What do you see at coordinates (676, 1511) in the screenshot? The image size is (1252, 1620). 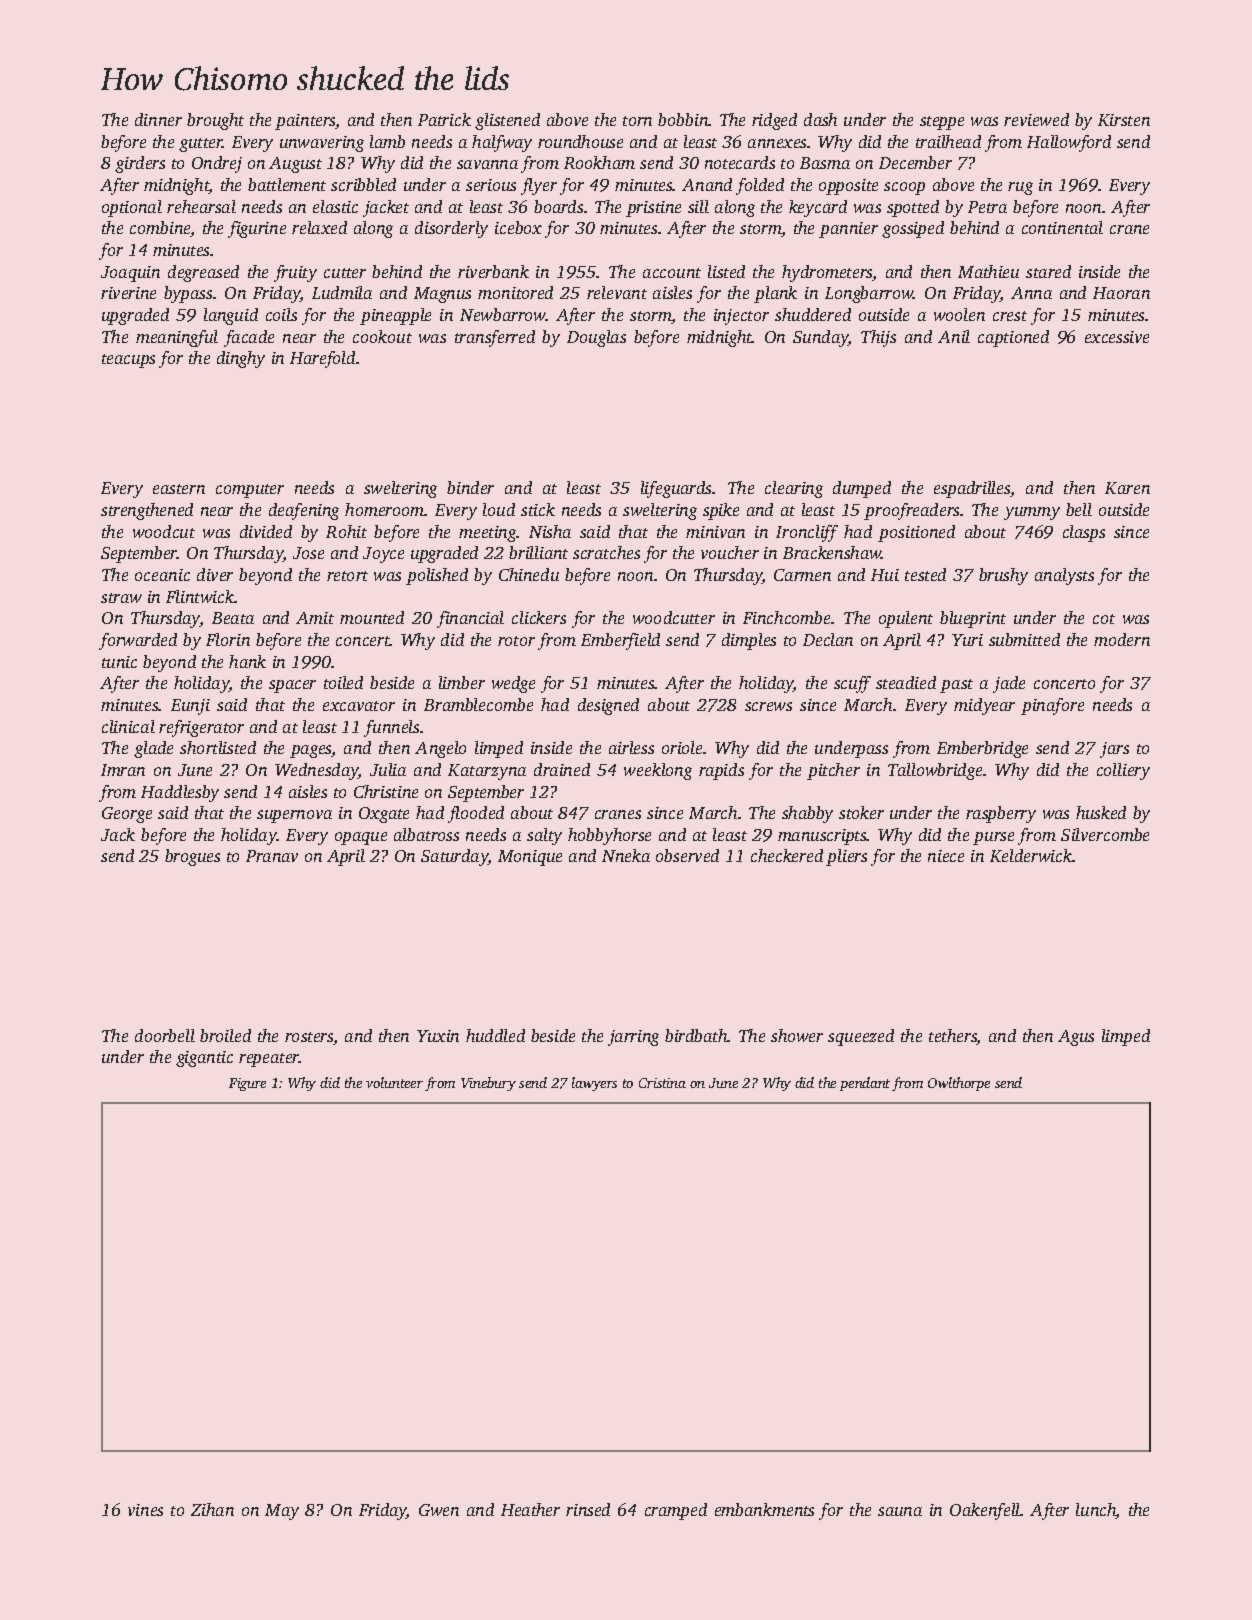 I see `cramped` at bounding box center [676, 1511].
